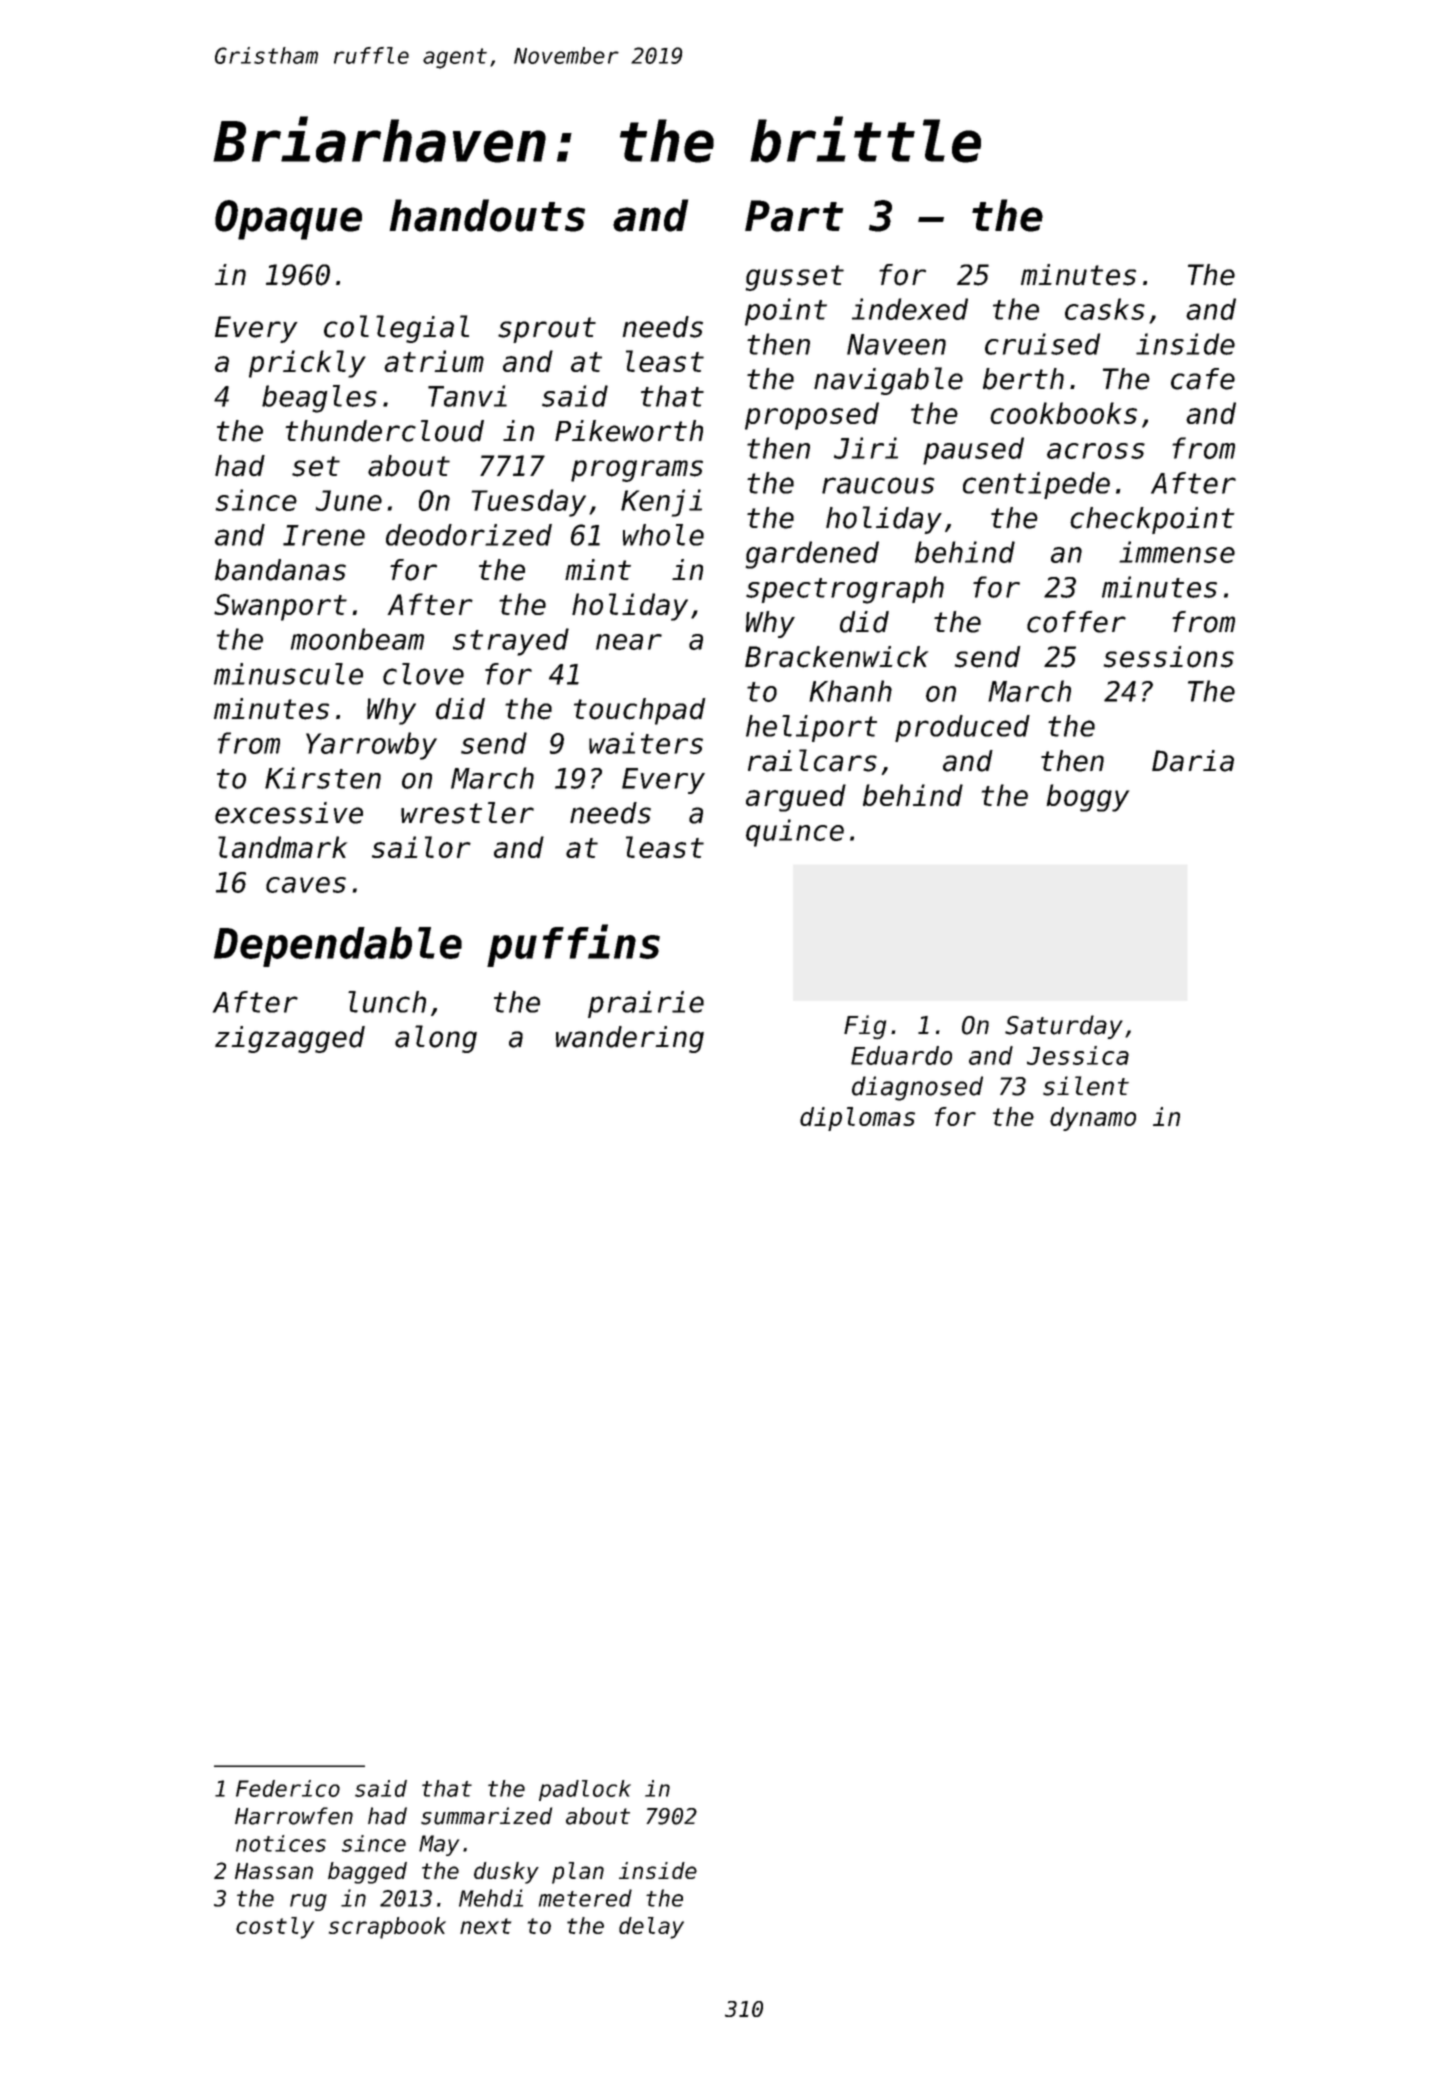  What do you see at coordinates (436, 1039) in the screenshot?
I see `along` at bounding box center [436, 1039].
